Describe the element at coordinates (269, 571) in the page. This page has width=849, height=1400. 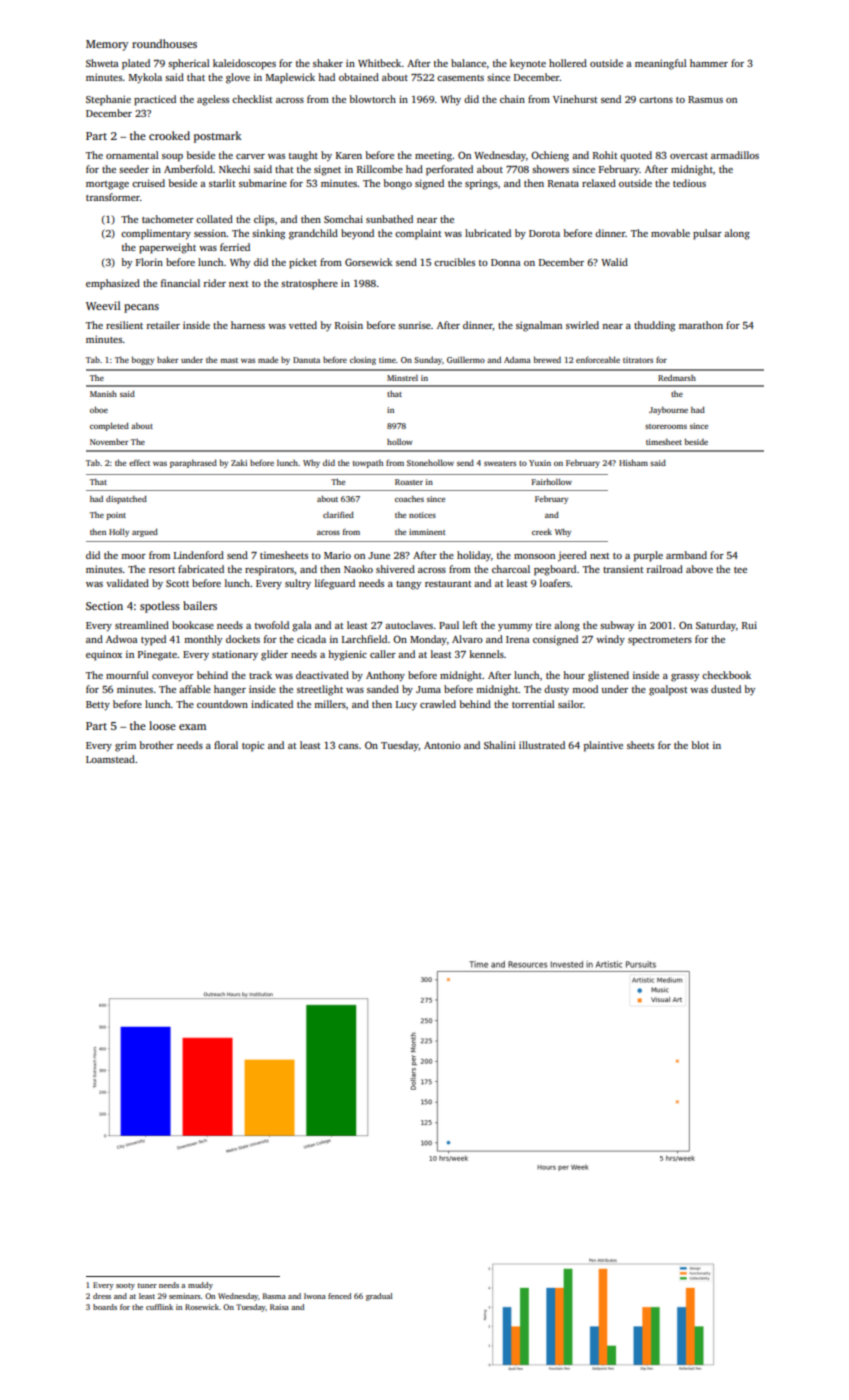
I see `respirators` at that location.
